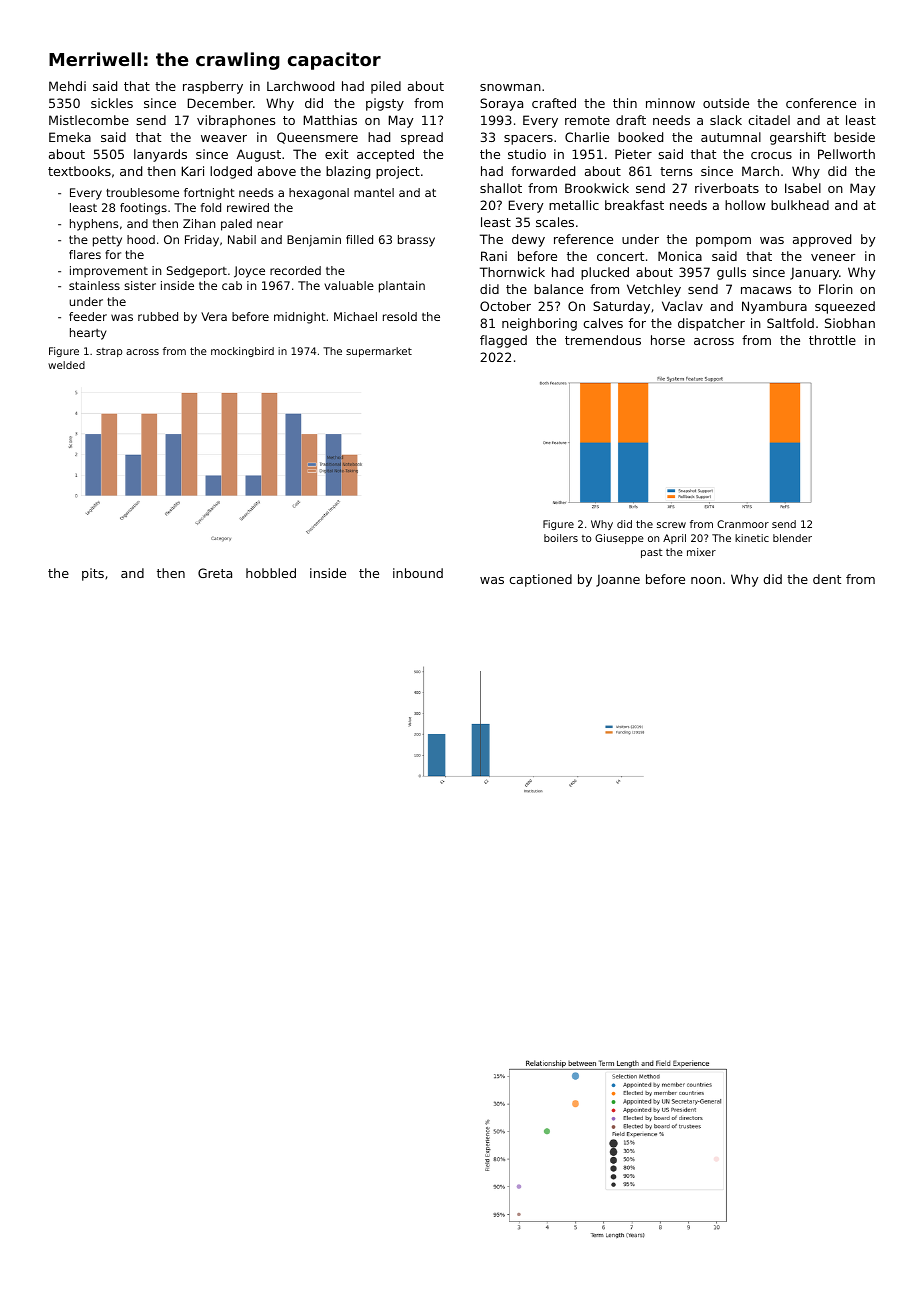 This page has height=1308, width=924. Describe the element at coordinates (706, 580) in the page. I see `noon` at that location.
